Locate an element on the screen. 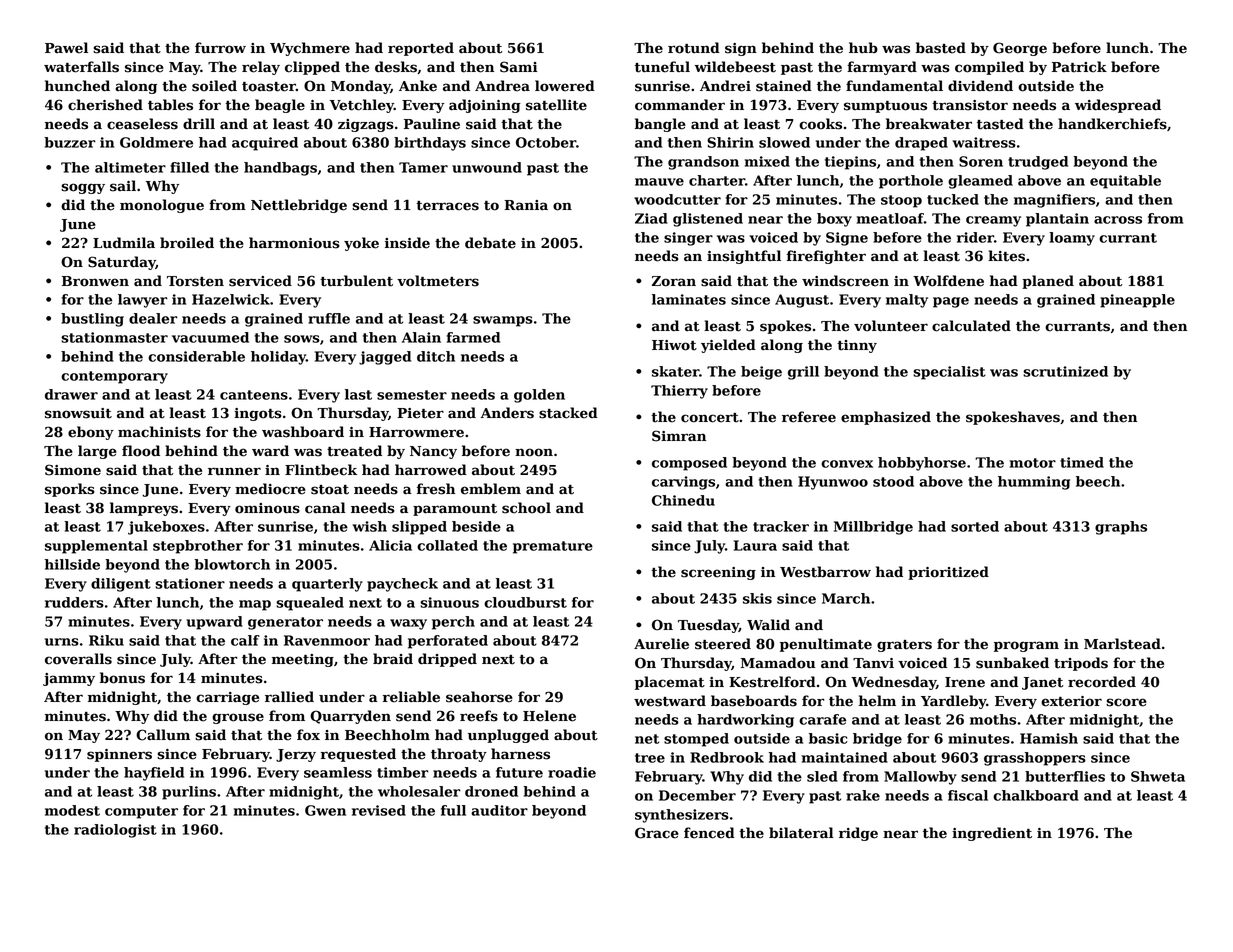 The width and height of the screenshot is (1233, 952). motor is located at coordinates (1033, 463).
